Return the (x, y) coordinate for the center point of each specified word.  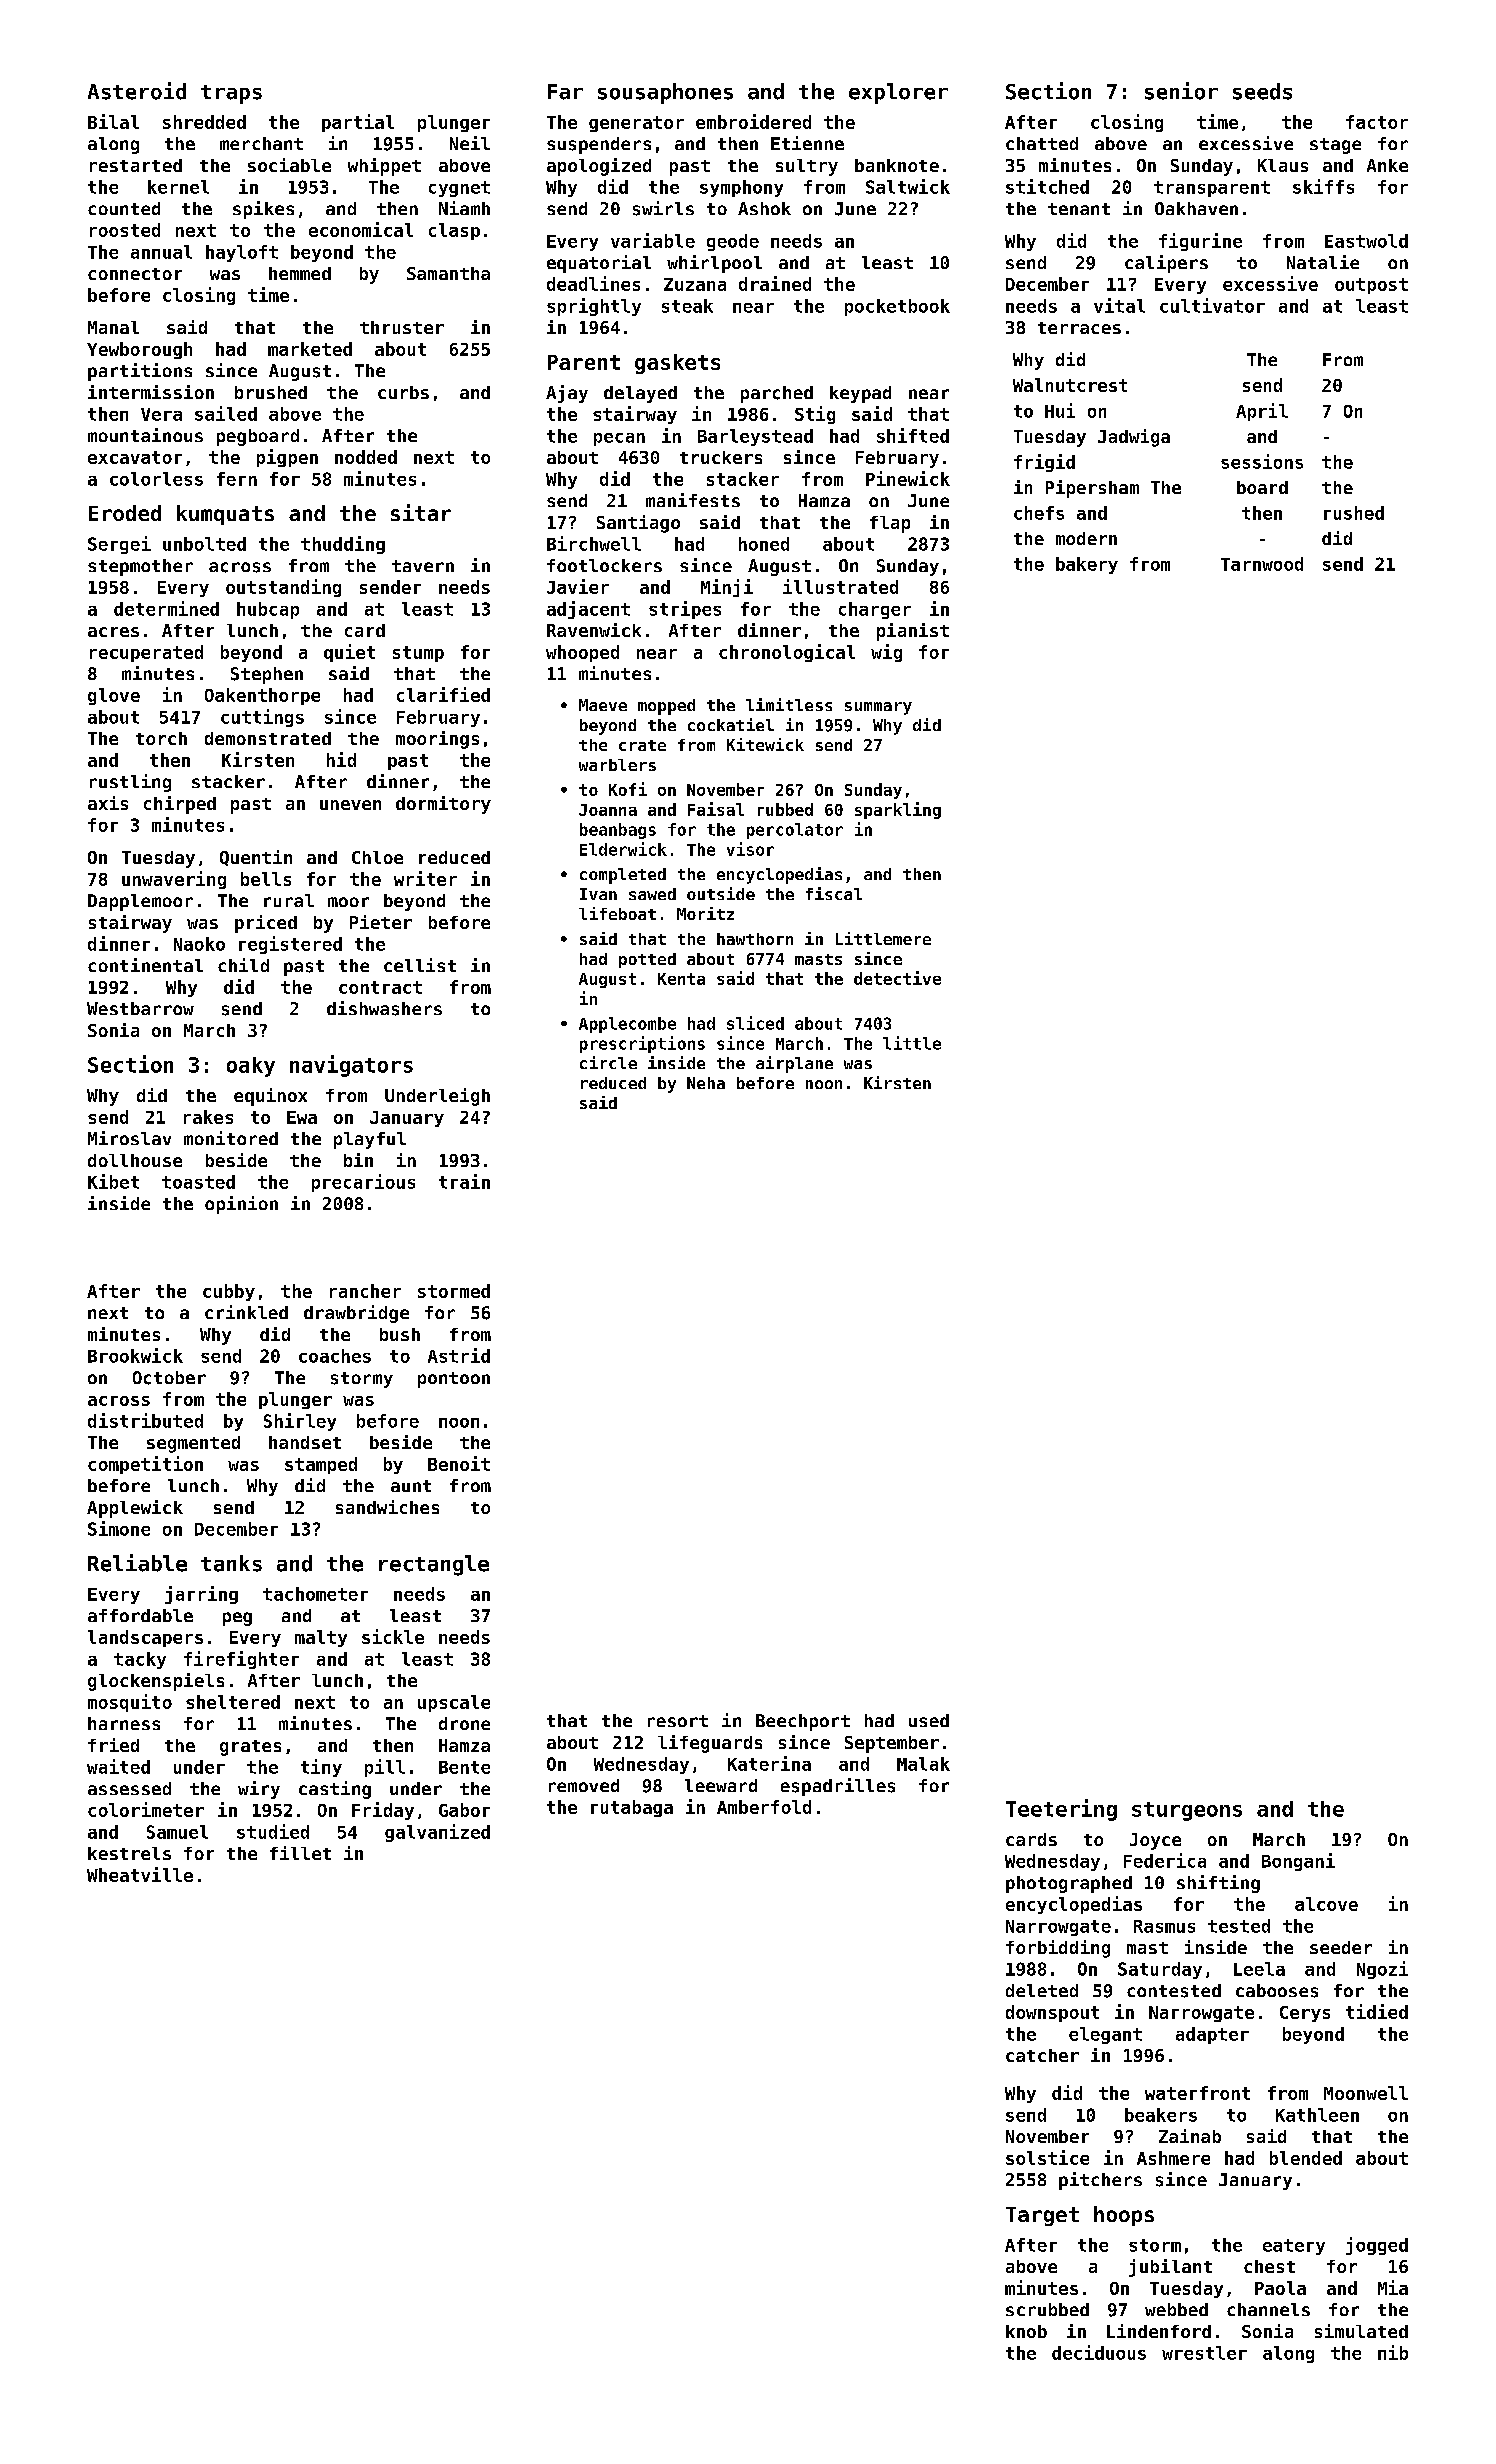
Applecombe (627, 1025)
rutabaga (632, 1808)
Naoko (199, 944)
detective (897, 978)
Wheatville (140, 1874)
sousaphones (665, 93)
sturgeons (1187, 1811)
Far (565, 92)
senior (1181, 91)
